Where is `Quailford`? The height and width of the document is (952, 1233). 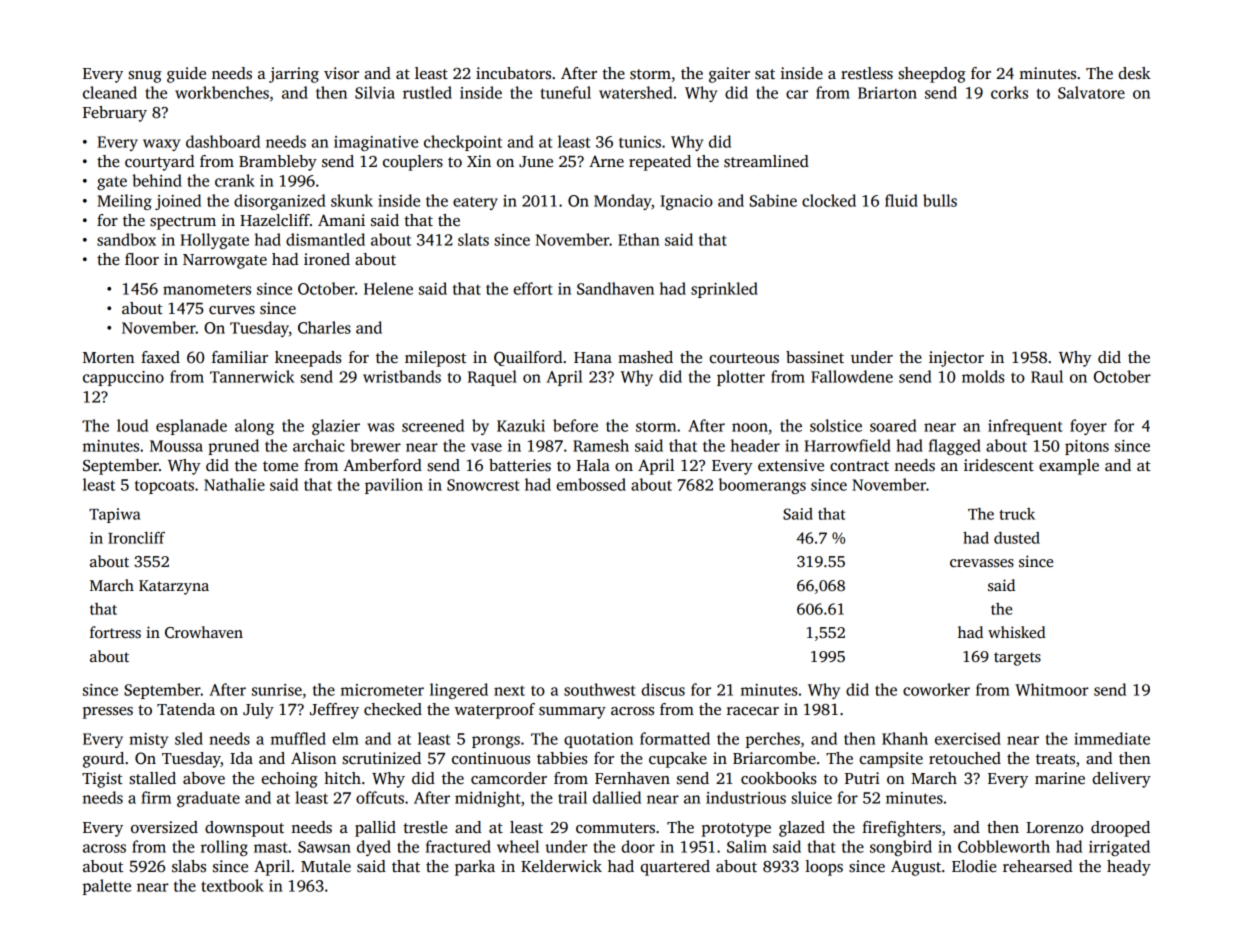
Quailford is located at coordinates (528, 358).
